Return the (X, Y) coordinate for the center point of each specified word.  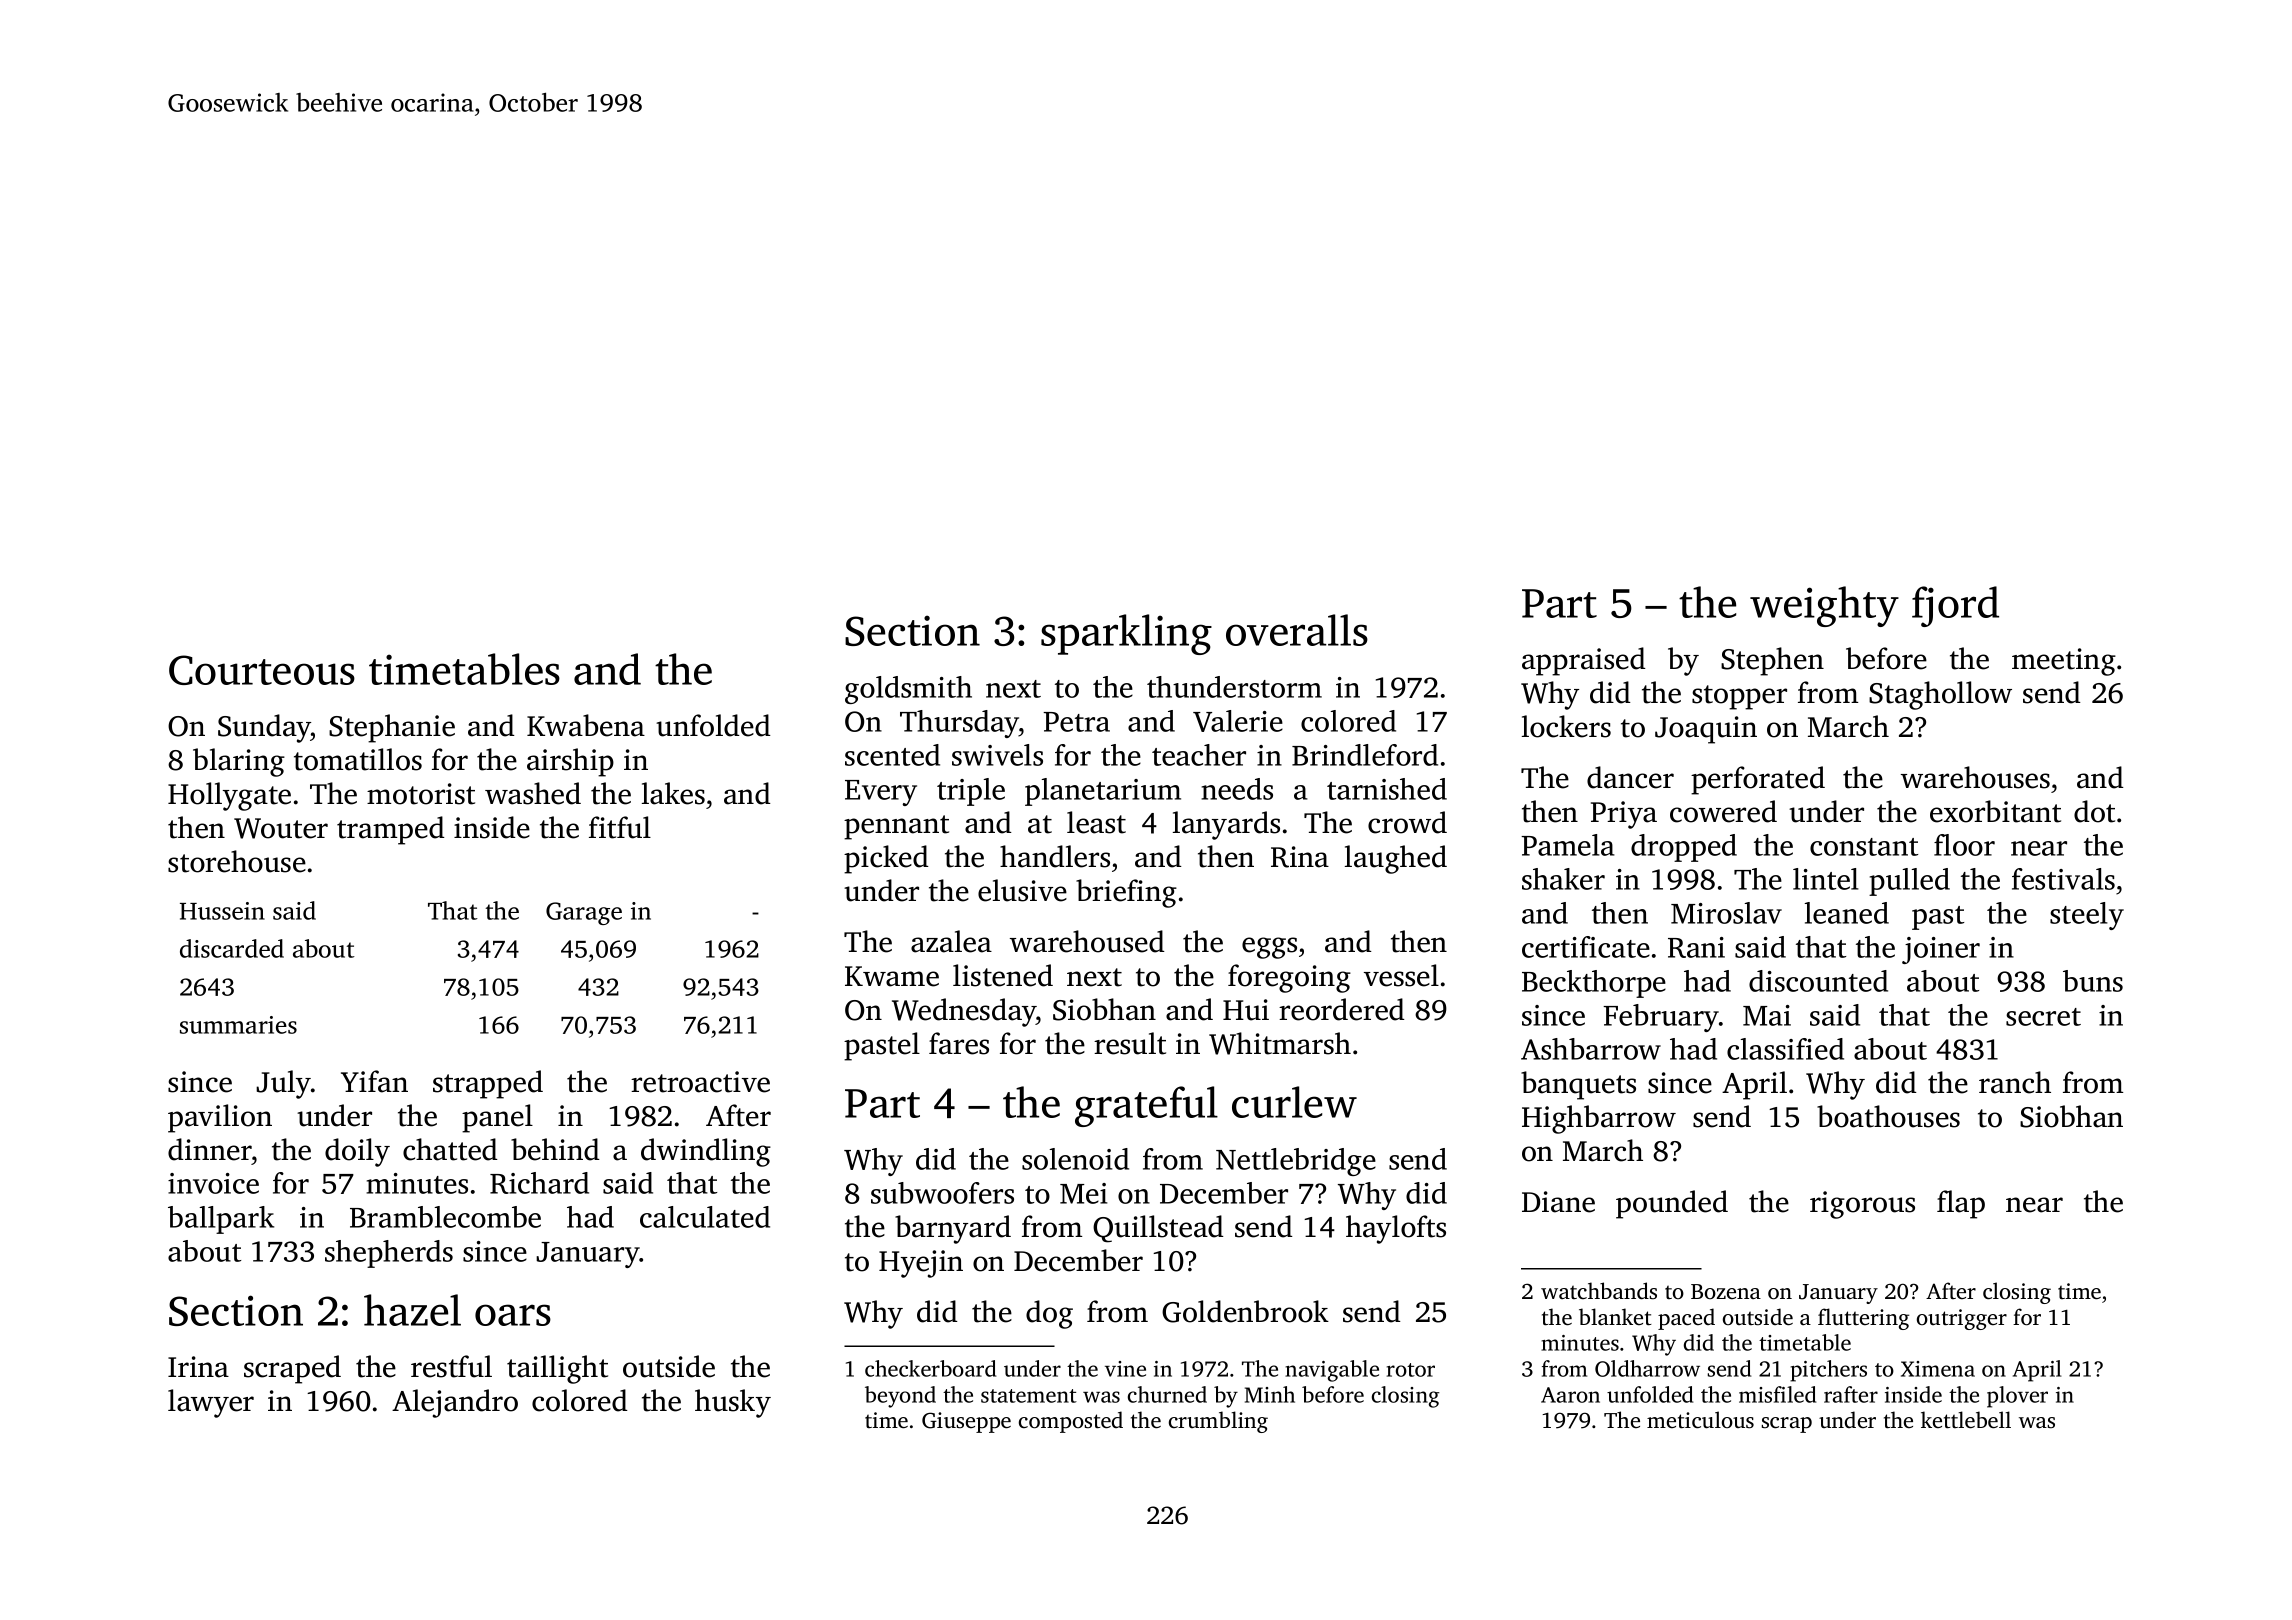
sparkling (1126, 634)
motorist (421, 794)
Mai (1767, 1015)
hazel (412, 1310)
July (283, 1084)
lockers (1566, 726)
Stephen (1772, 661)
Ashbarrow (1591, 1049)
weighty (1824, 606)
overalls (1297, 630)
